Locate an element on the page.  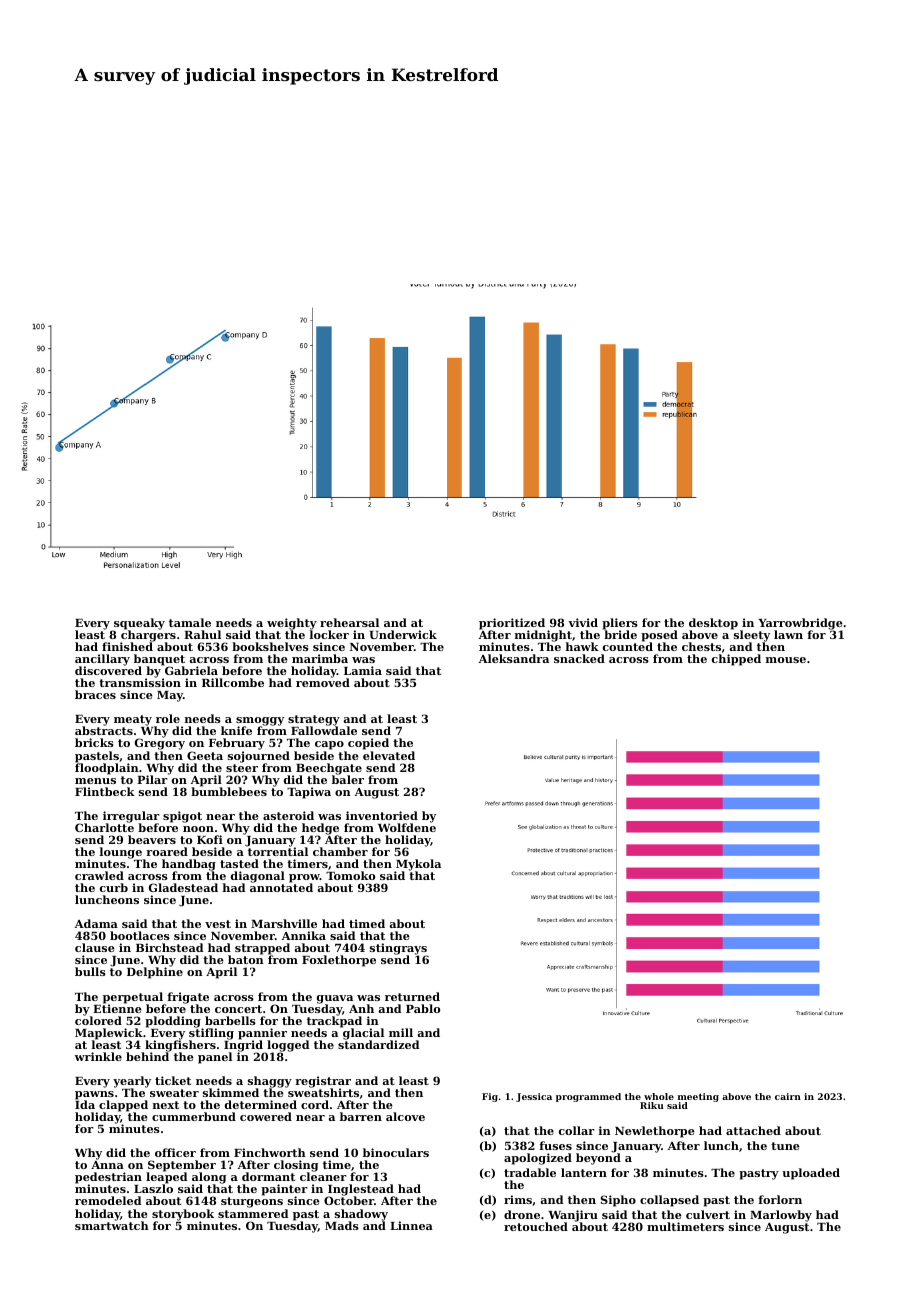
dormant is located at coordinates (268, 1176).
